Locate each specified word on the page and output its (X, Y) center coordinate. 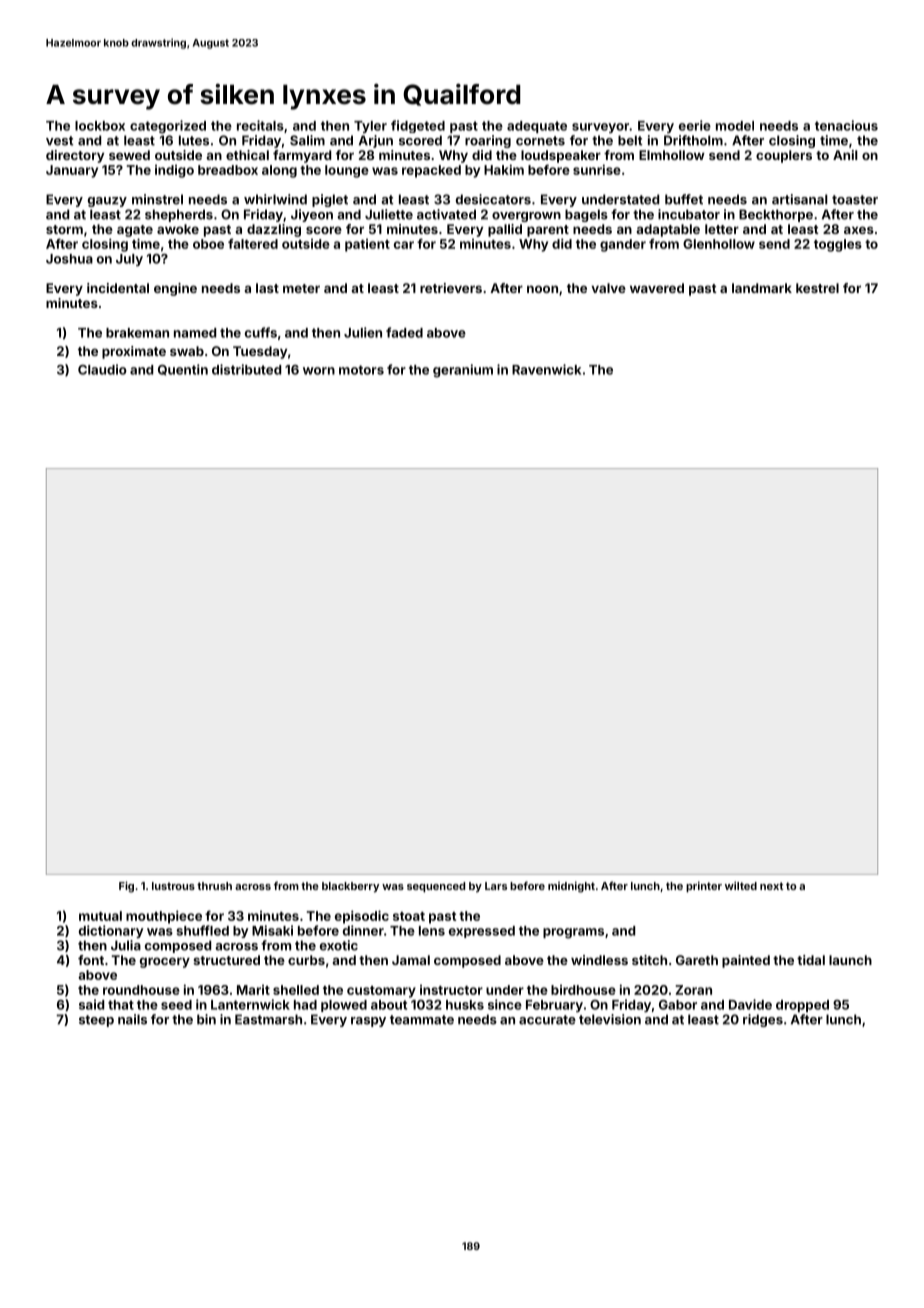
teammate (422, 1020)
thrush (214, 886)
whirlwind (275, 199)
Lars (496, 886)
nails (132, 1019)
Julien (363, 332)
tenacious (846, 125)
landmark (762, 288)
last (267, 288)
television (610, 1019)
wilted (741, 885)
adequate (537, 127)
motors (361, 370)
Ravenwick (546, 369)
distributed (246, 369)
